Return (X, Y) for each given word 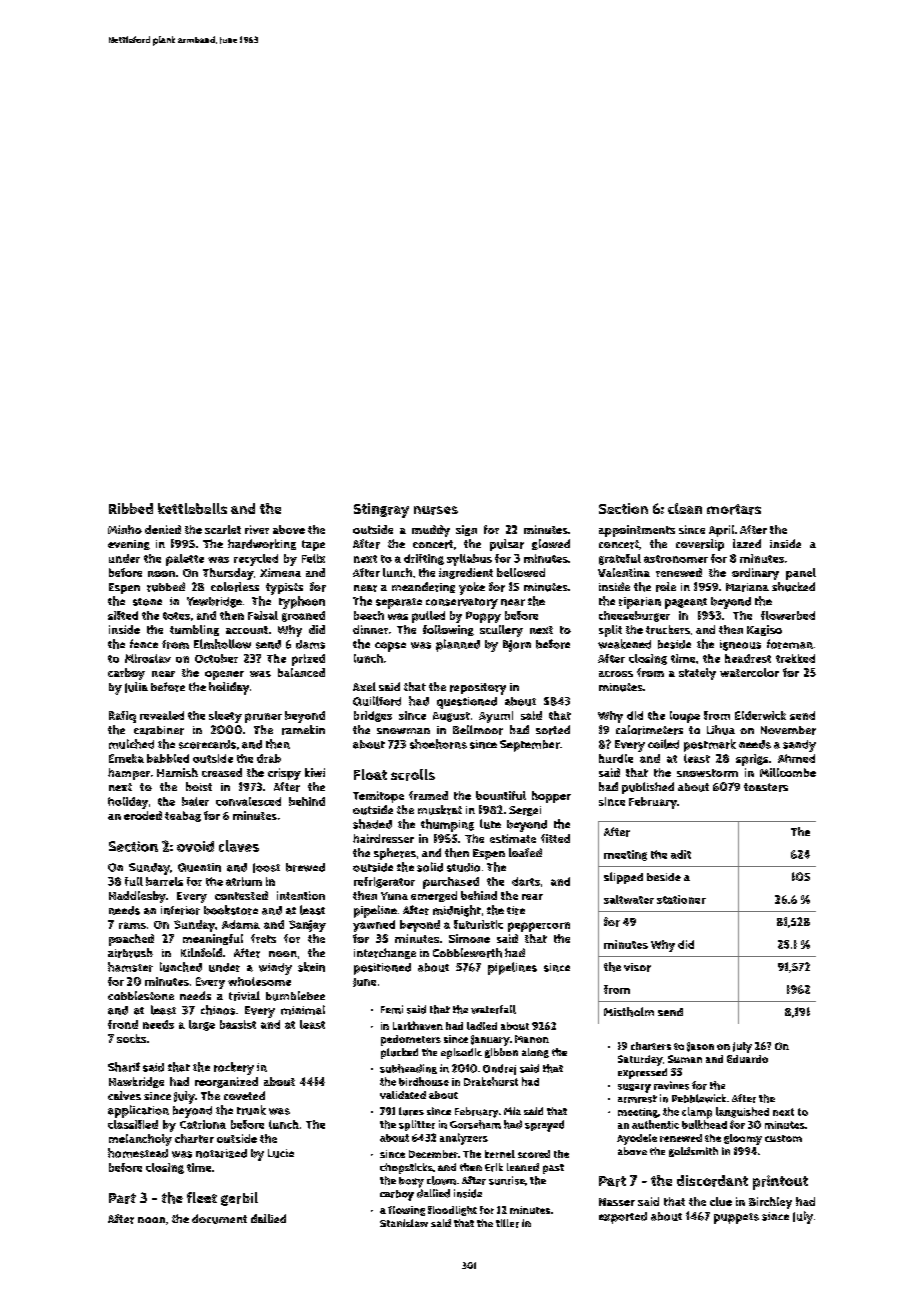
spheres (395, 854)
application (138, 1111)
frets (263, 938)
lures (411, 1111)
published (648, 788)
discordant (712, 1181)
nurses (436, 510)
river (257, 529)
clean (685, 508)
